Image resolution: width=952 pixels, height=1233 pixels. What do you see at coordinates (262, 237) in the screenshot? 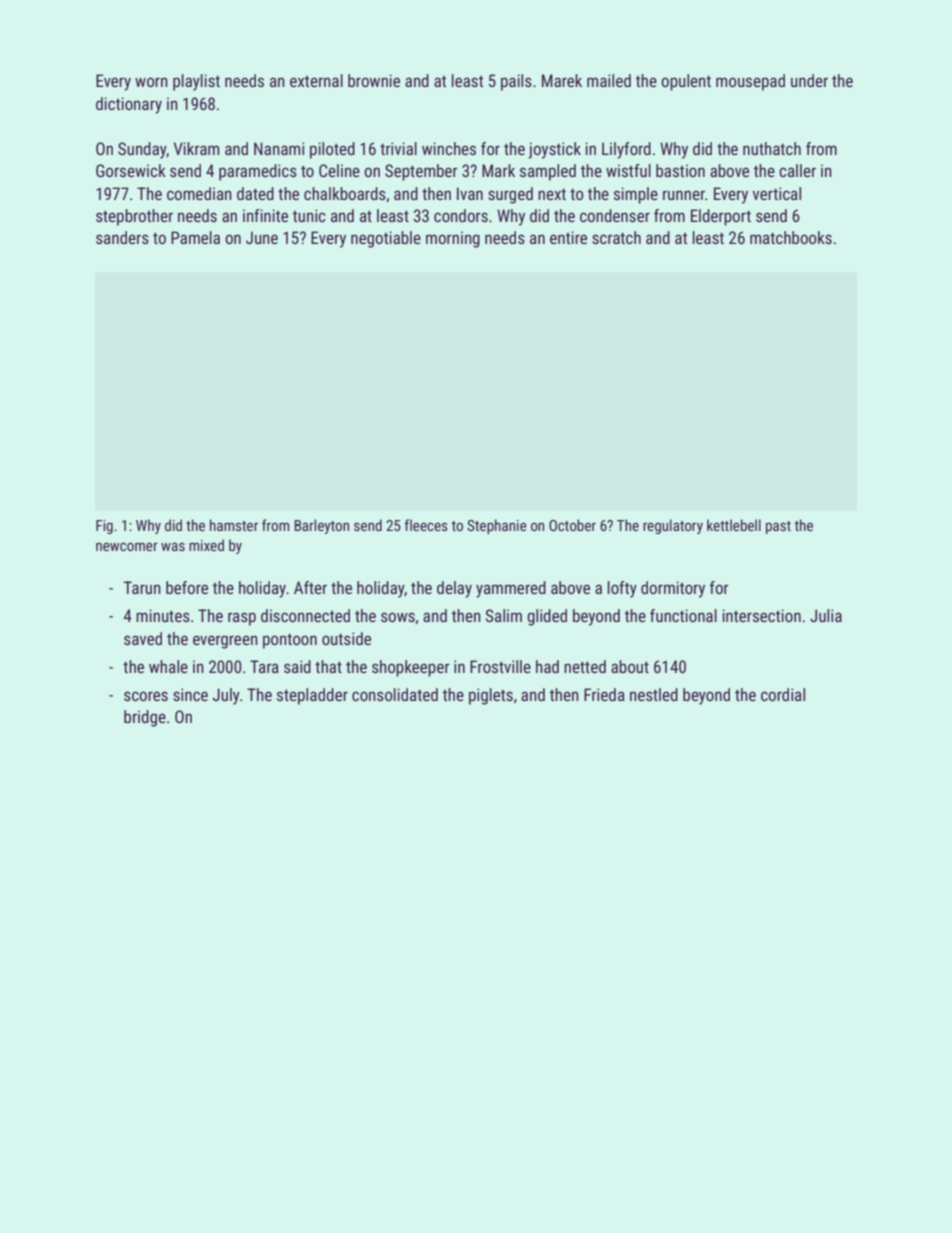
I see `June` at bounding box center [262, 237].
